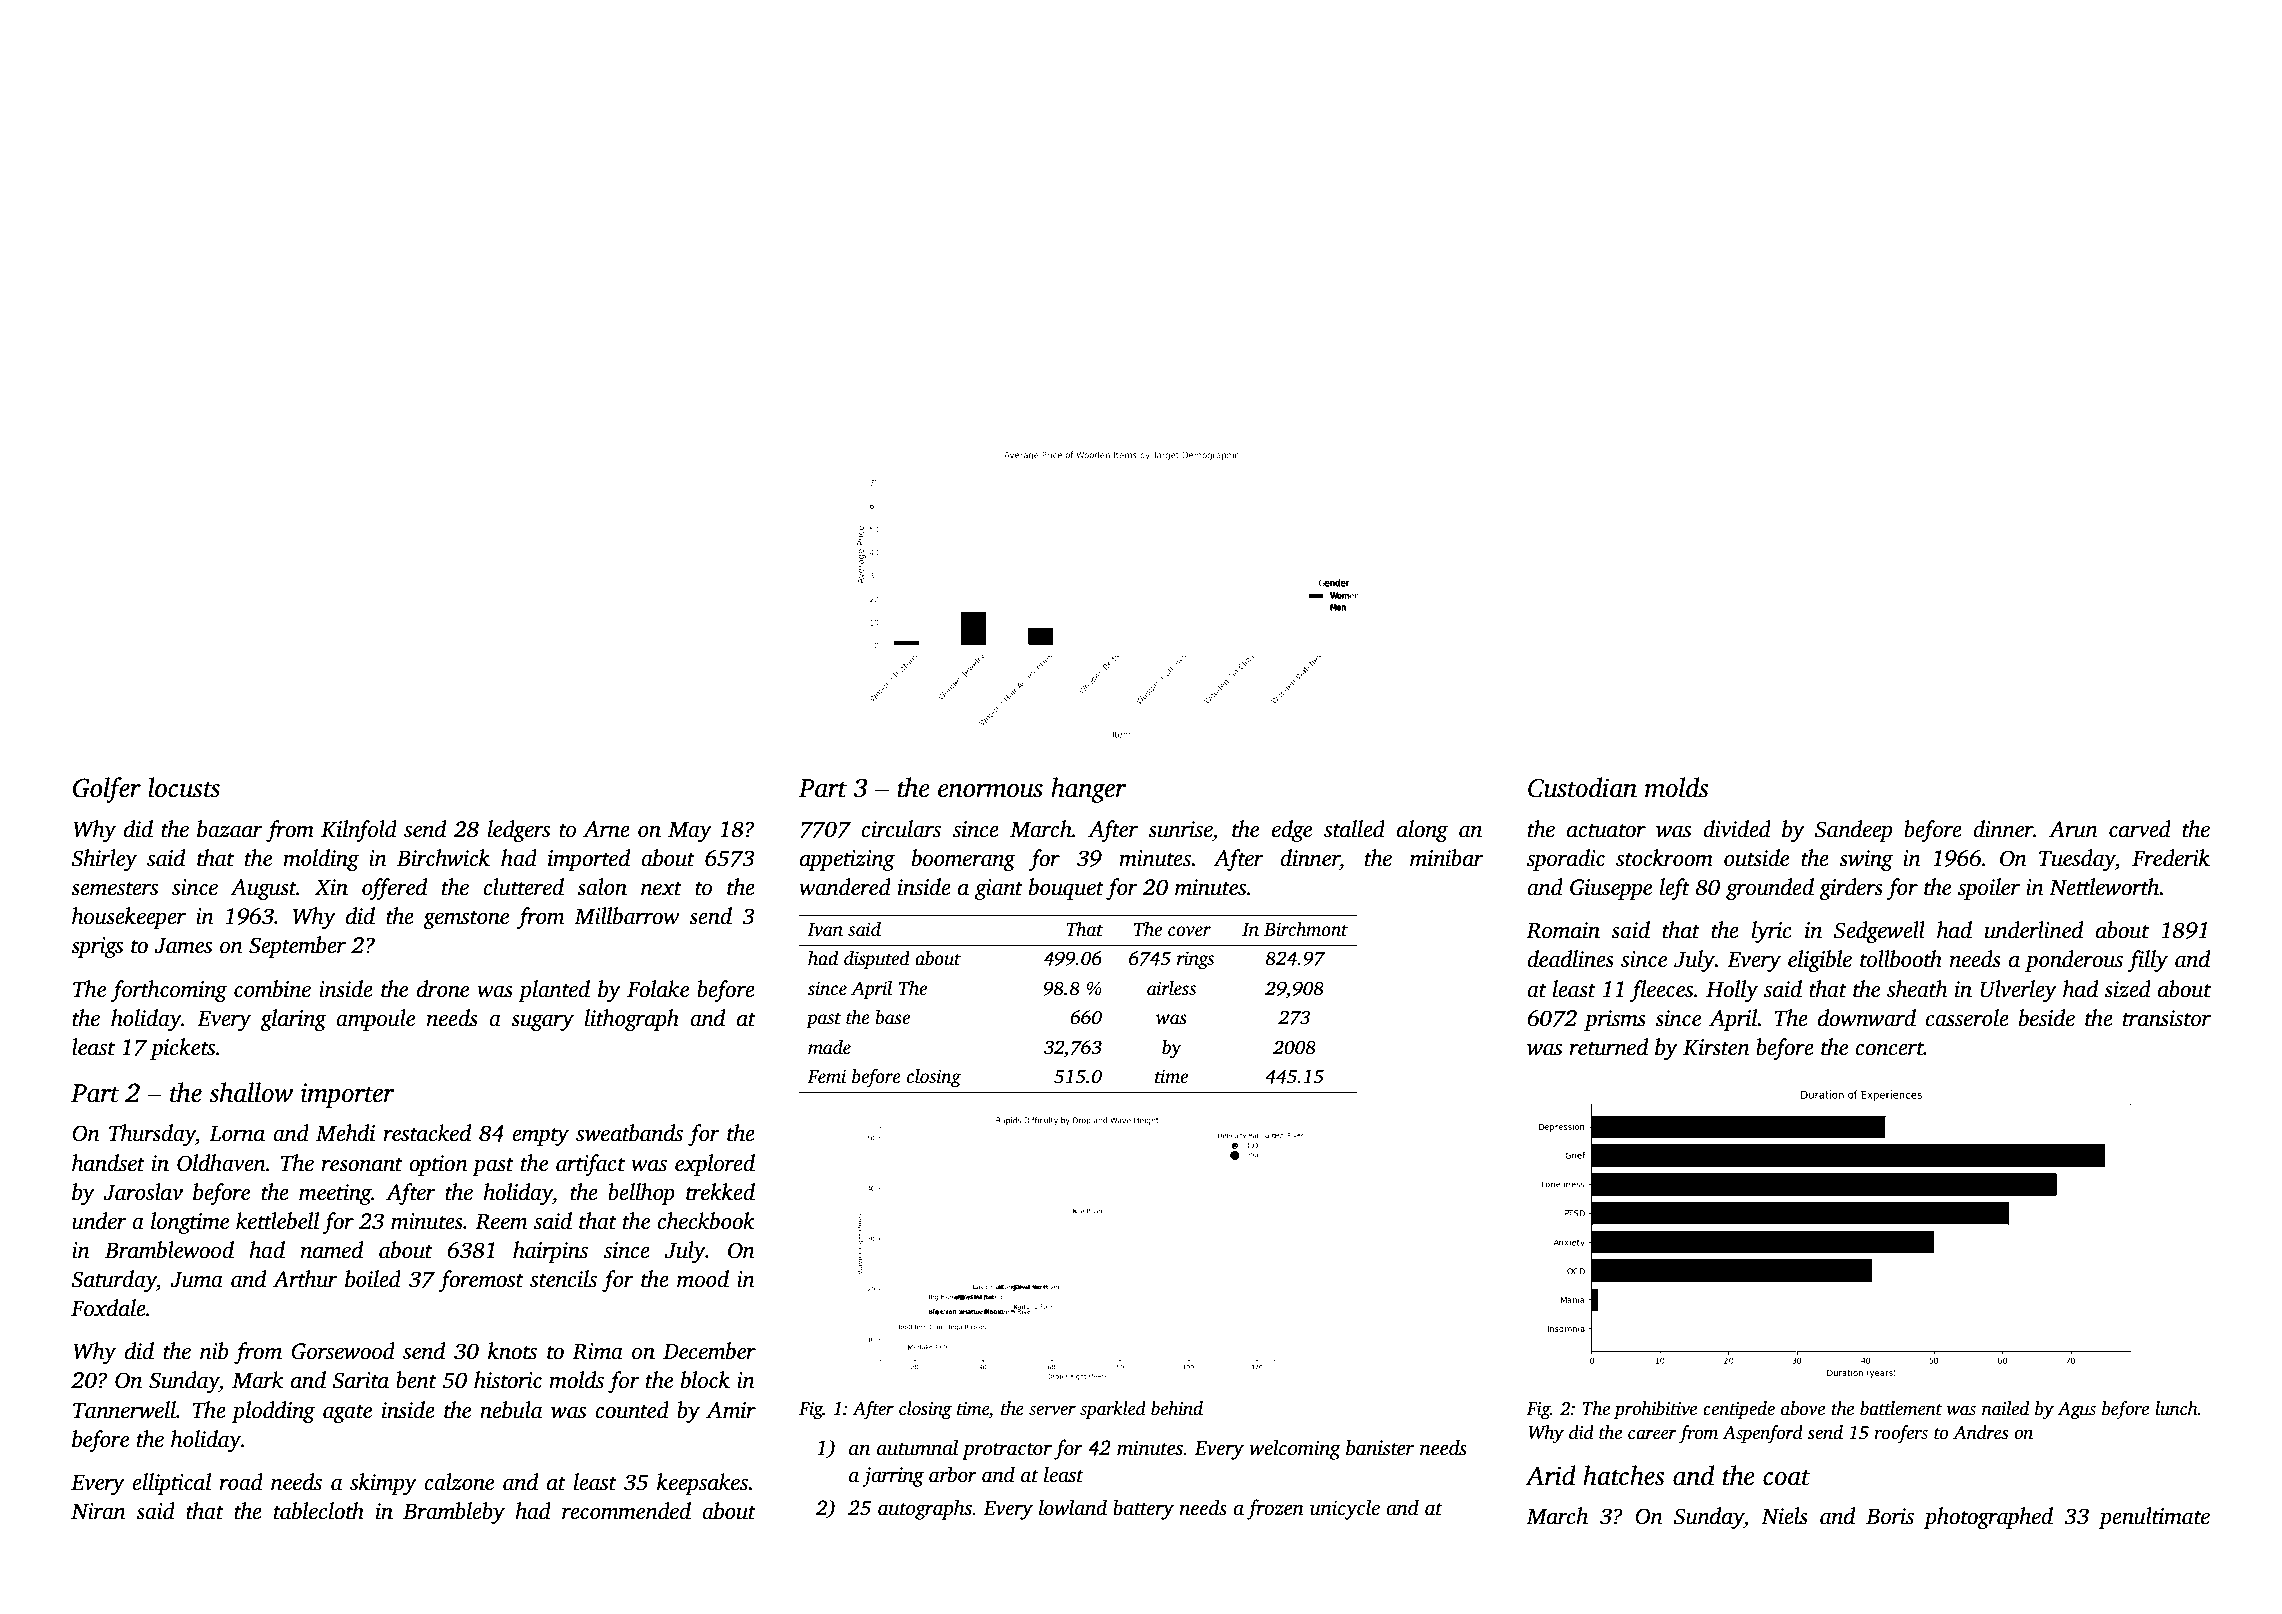 The height and width of the image is (1614, 2282). Describe the element at coordinates (257, 1380) in the image. I see `Mark` at that location.
